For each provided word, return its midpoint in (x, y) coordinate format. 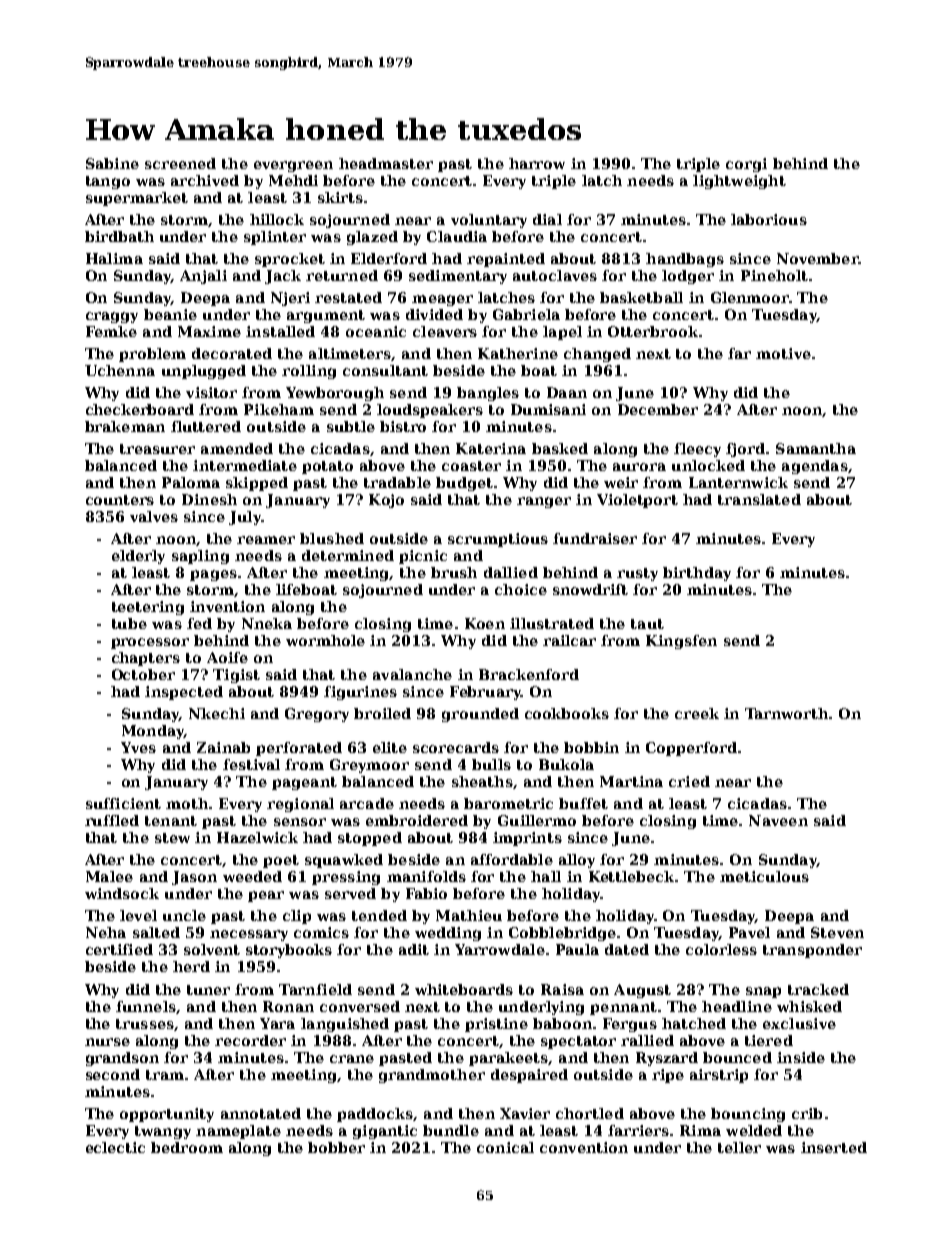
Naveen (778, 820)
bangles (488, 394)
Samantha (816, 448)
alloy (577, 861)
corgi (746, 165)
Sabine (112, 163)
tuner (208, 990)
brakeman (125, 426)
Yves (138, 747)
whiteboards (464, 989)
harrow (537, 163)
